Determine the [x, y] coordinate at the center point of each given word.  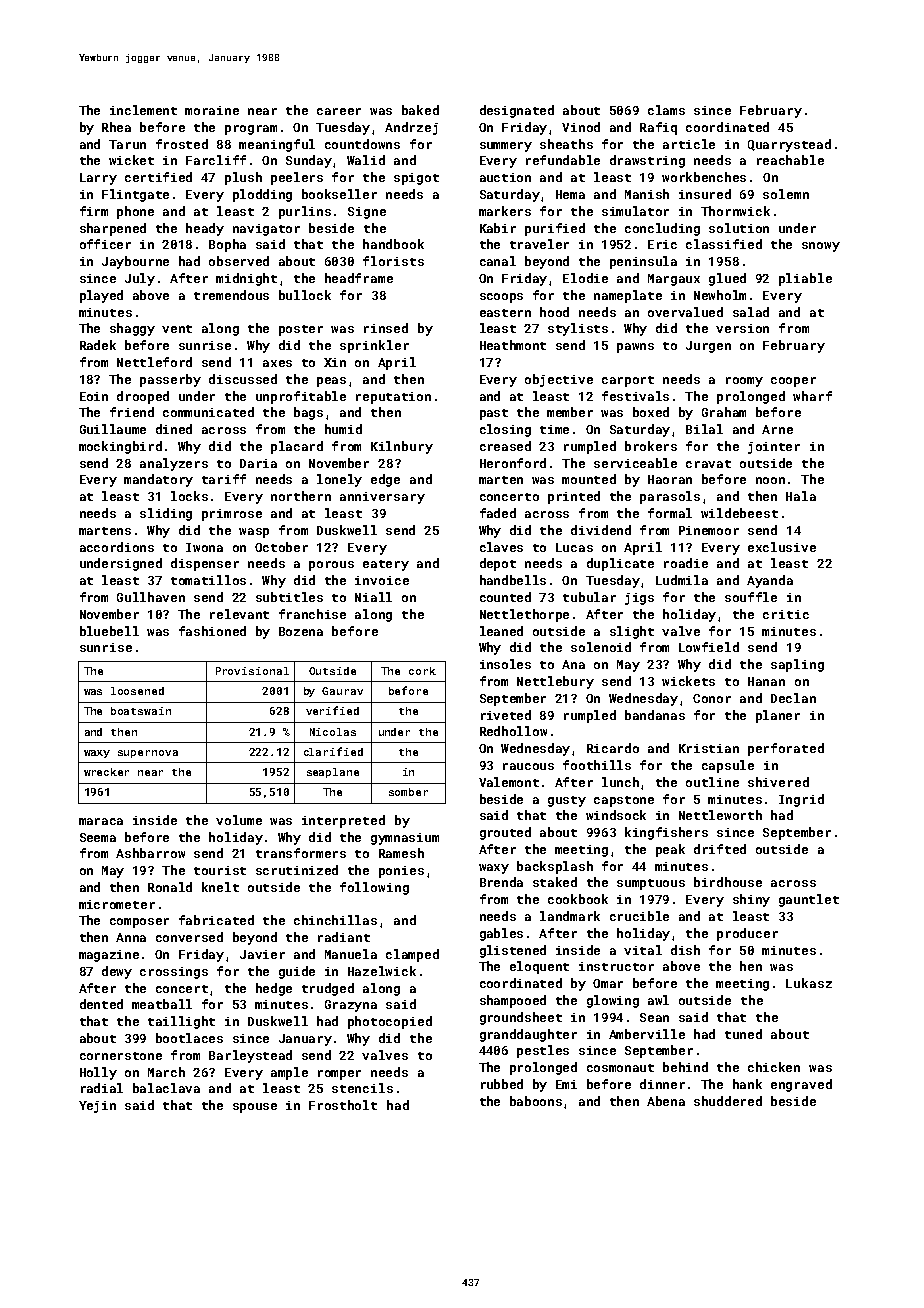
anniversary [382, 498]
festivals [635, 396]
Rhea [116, 127]
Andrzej [411, 128]
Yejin [97, 1107]
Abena [666, 1101]
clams [666, 110]
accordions [117, 547]
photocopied [390, 1022]
